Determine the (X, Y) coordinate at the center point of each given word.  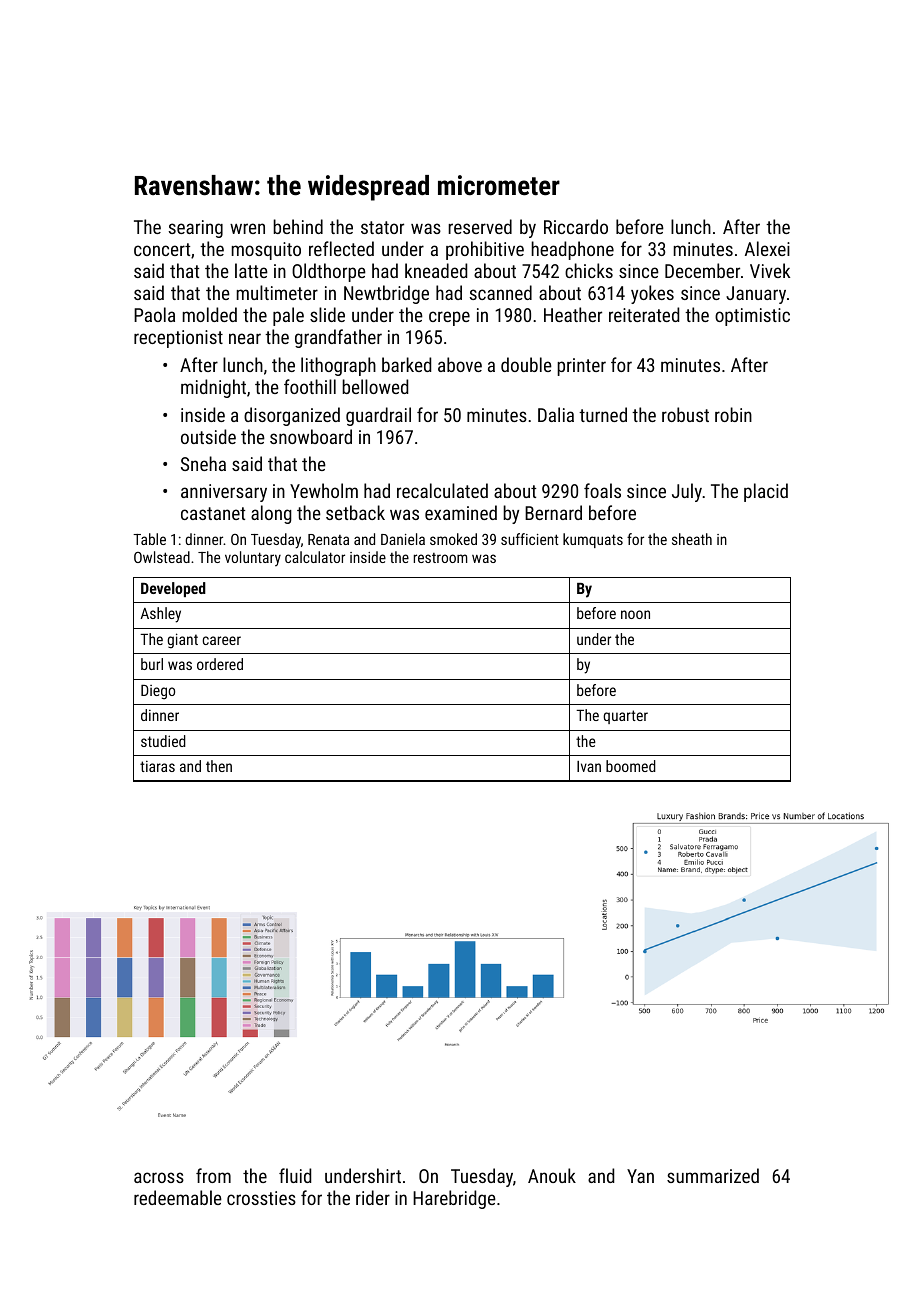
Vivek (770, 270)
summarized (713, 1175)
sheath (692, 539)
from (213, 1175)
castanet (213, 513)
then (219, 766)
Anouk (552, 1175)
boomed (631, 766)
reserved (480, 226)
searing (196, 229)
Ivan (589, 766)
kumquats (593, 540)
